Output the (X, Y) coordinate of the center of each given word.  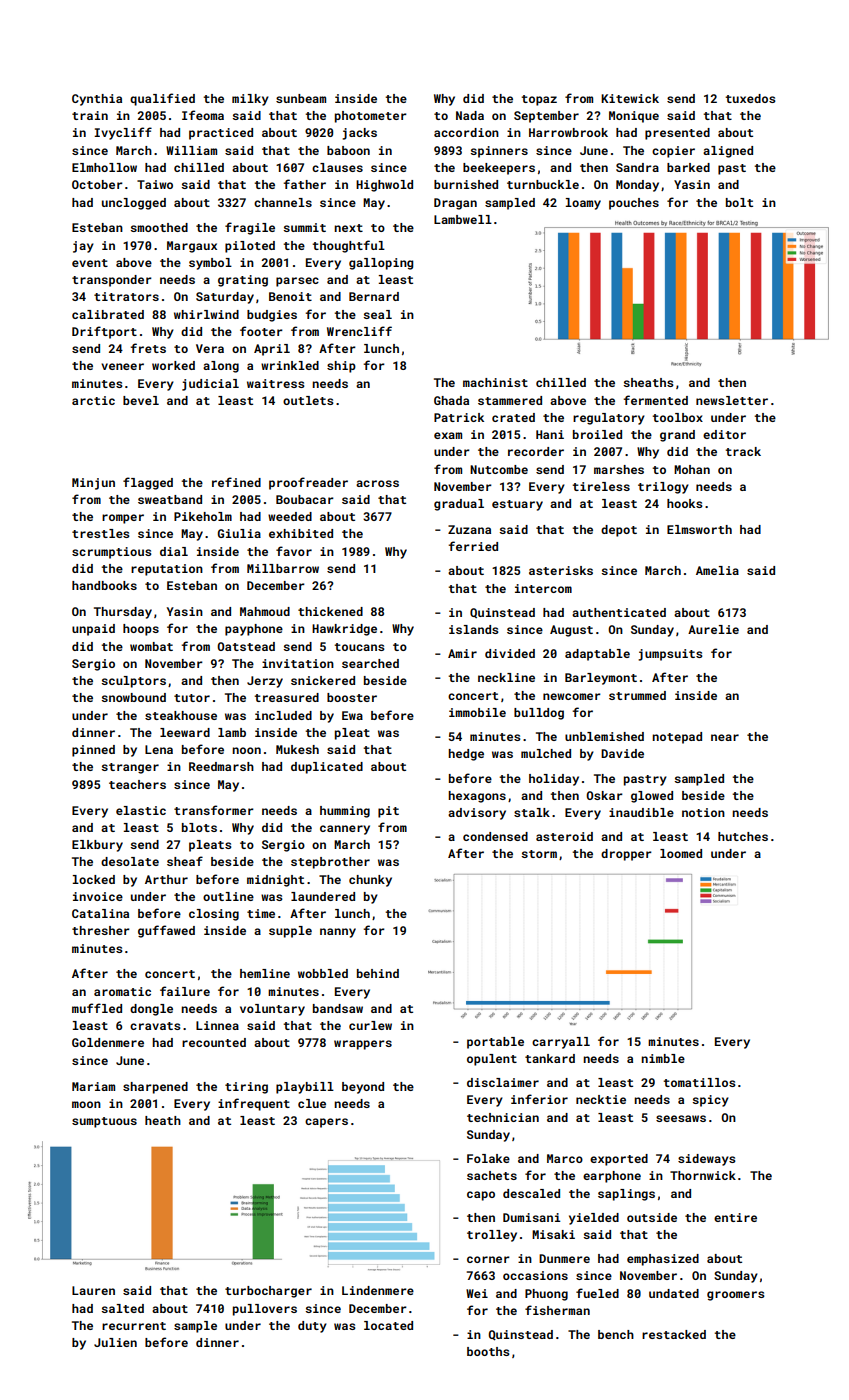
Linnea (217, 1025)
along (221, 367)
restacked (674, 1334)
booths (488, 1351)
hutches (743, 836)
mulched (546, 753)
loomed (681, 853)
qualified (162, 99)
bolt (739, 202)
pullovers (265, 1310)
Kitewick (630, 98)
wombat (151, 646)
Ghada (451, 400)
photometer (371, 117)
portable (495, 1043)
